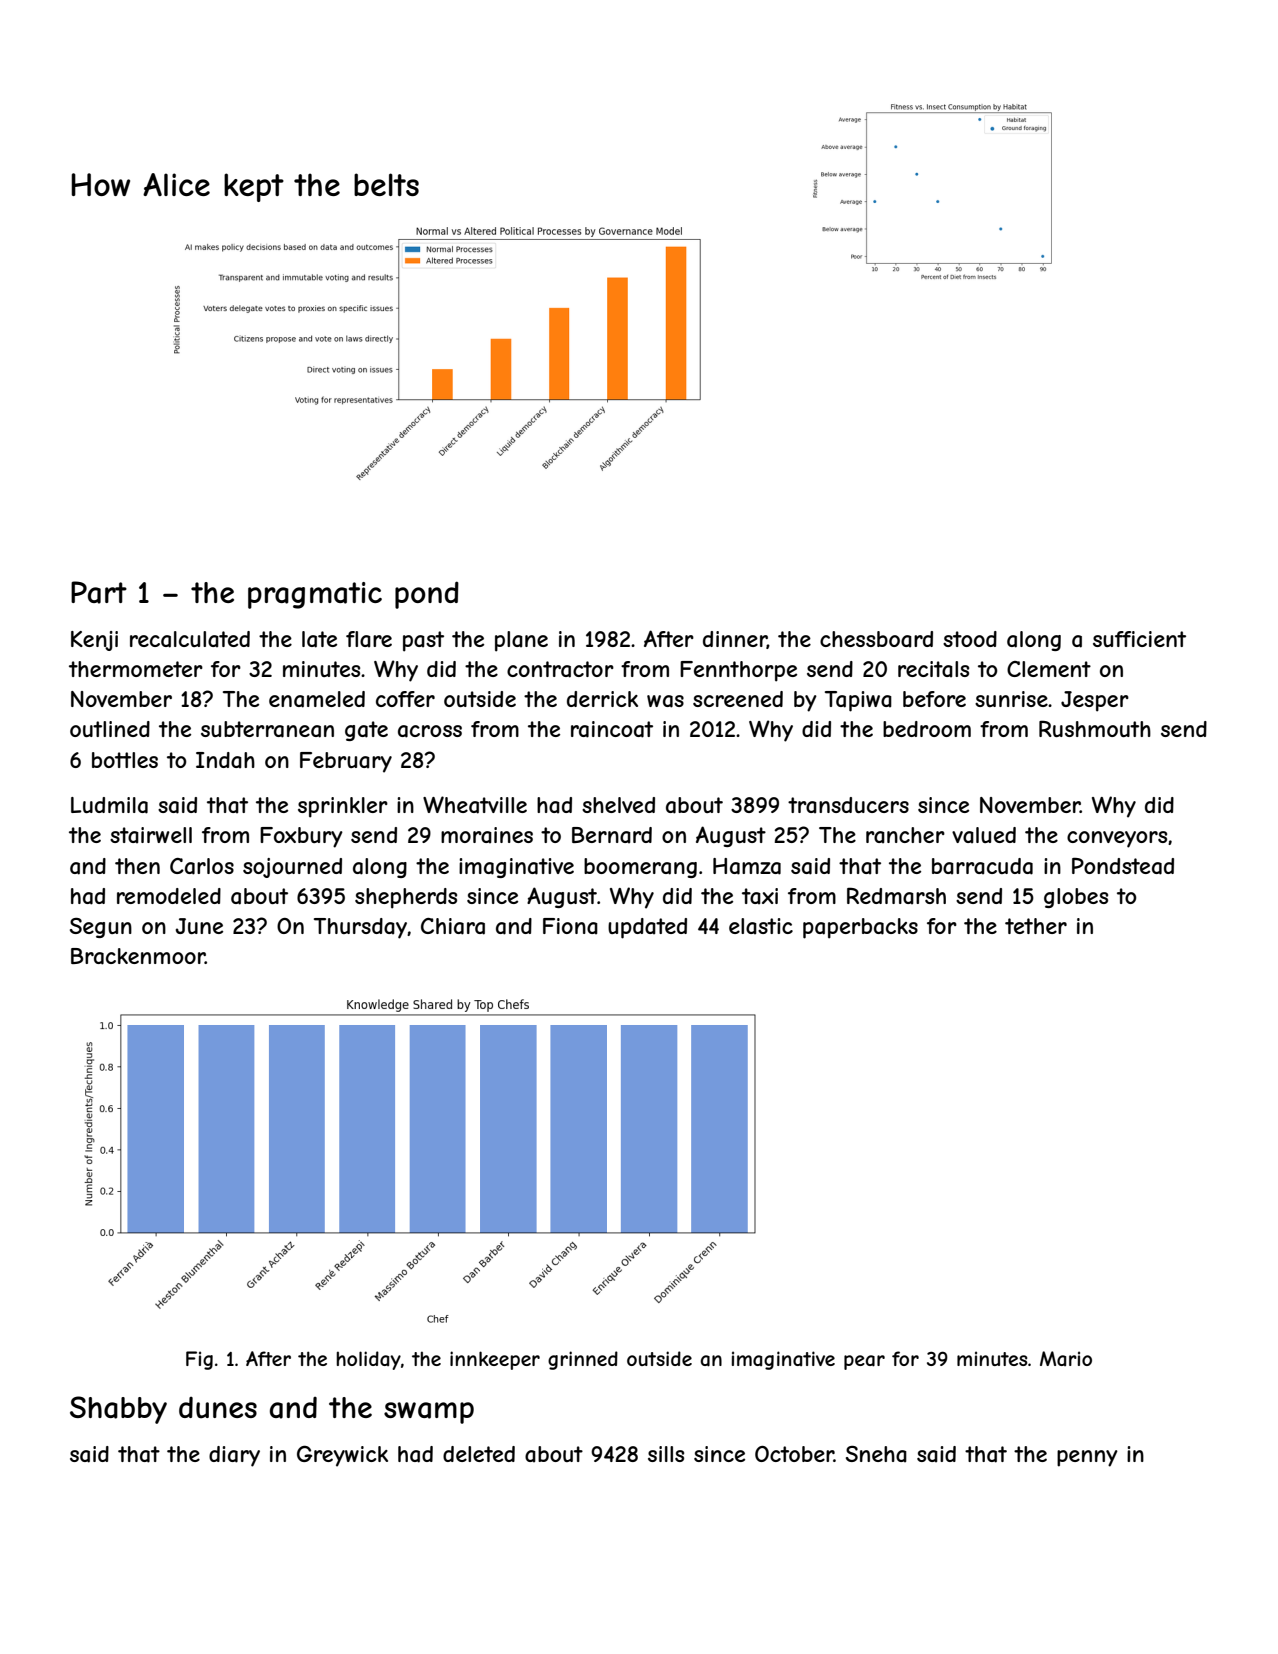 This screenshot has width=1278, height=1654. Describe the element at coordinates (860, 928) in the screenshot. I see `paperbacks` at that location.
